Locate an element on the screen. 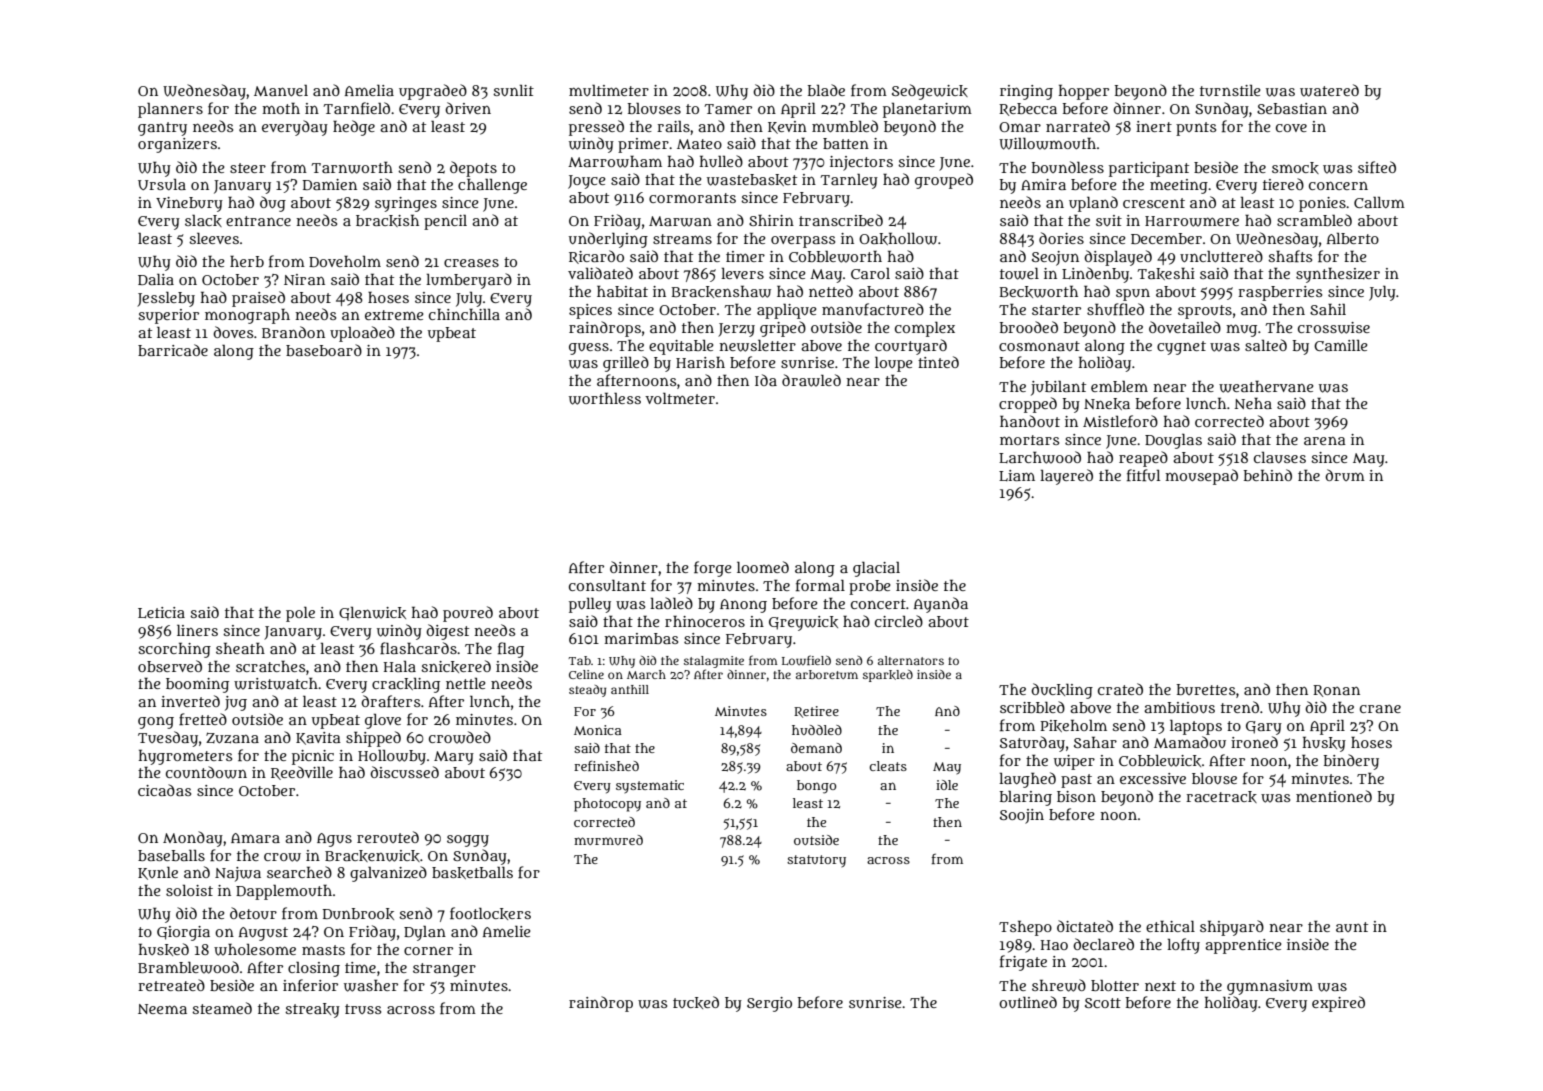 The height and width of the screenshot is (1091, 1543). turnstile is located at coordinates (1230, 90).
